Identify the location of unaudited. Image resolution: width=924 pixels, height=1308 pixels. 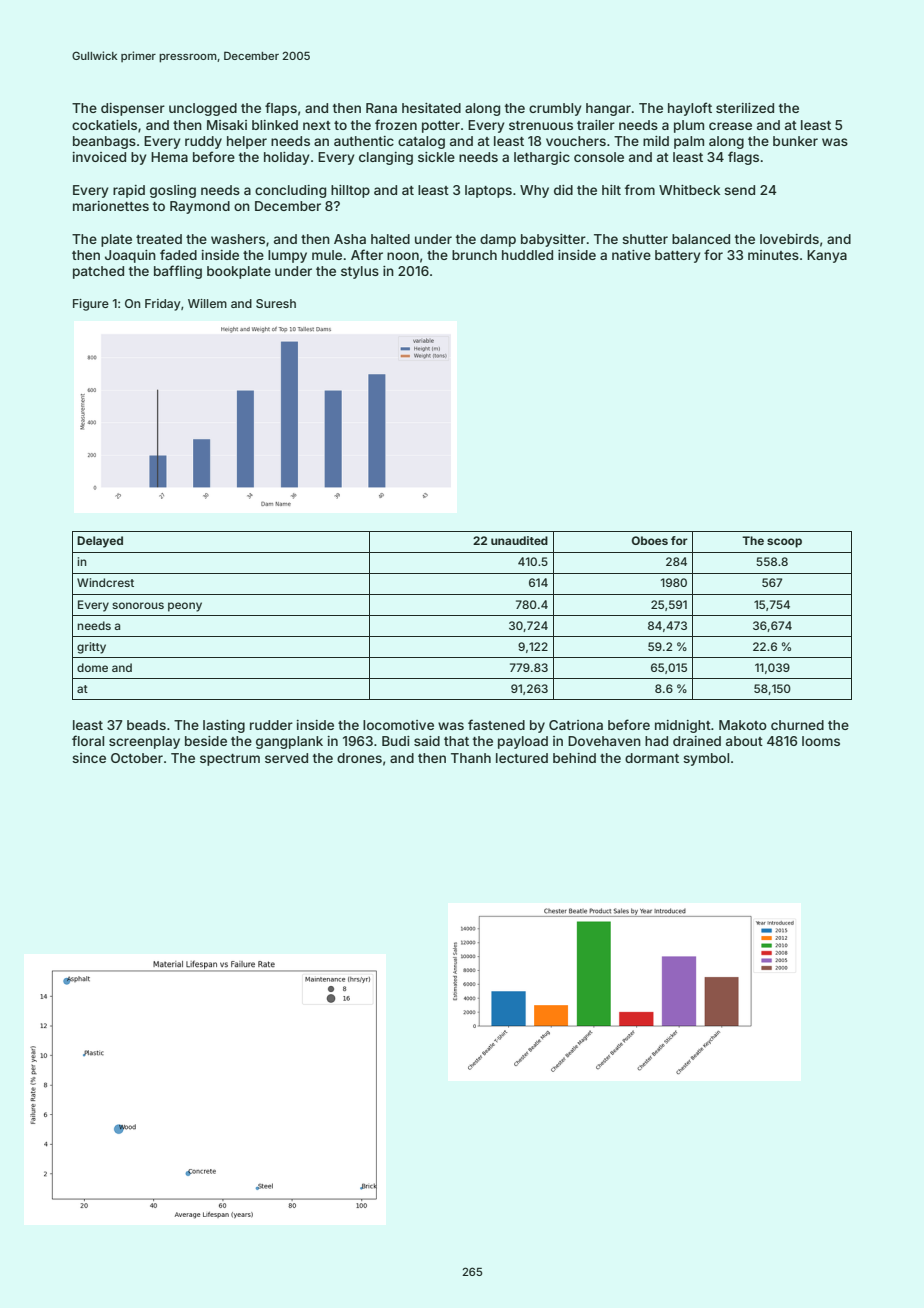
(519, 540).
